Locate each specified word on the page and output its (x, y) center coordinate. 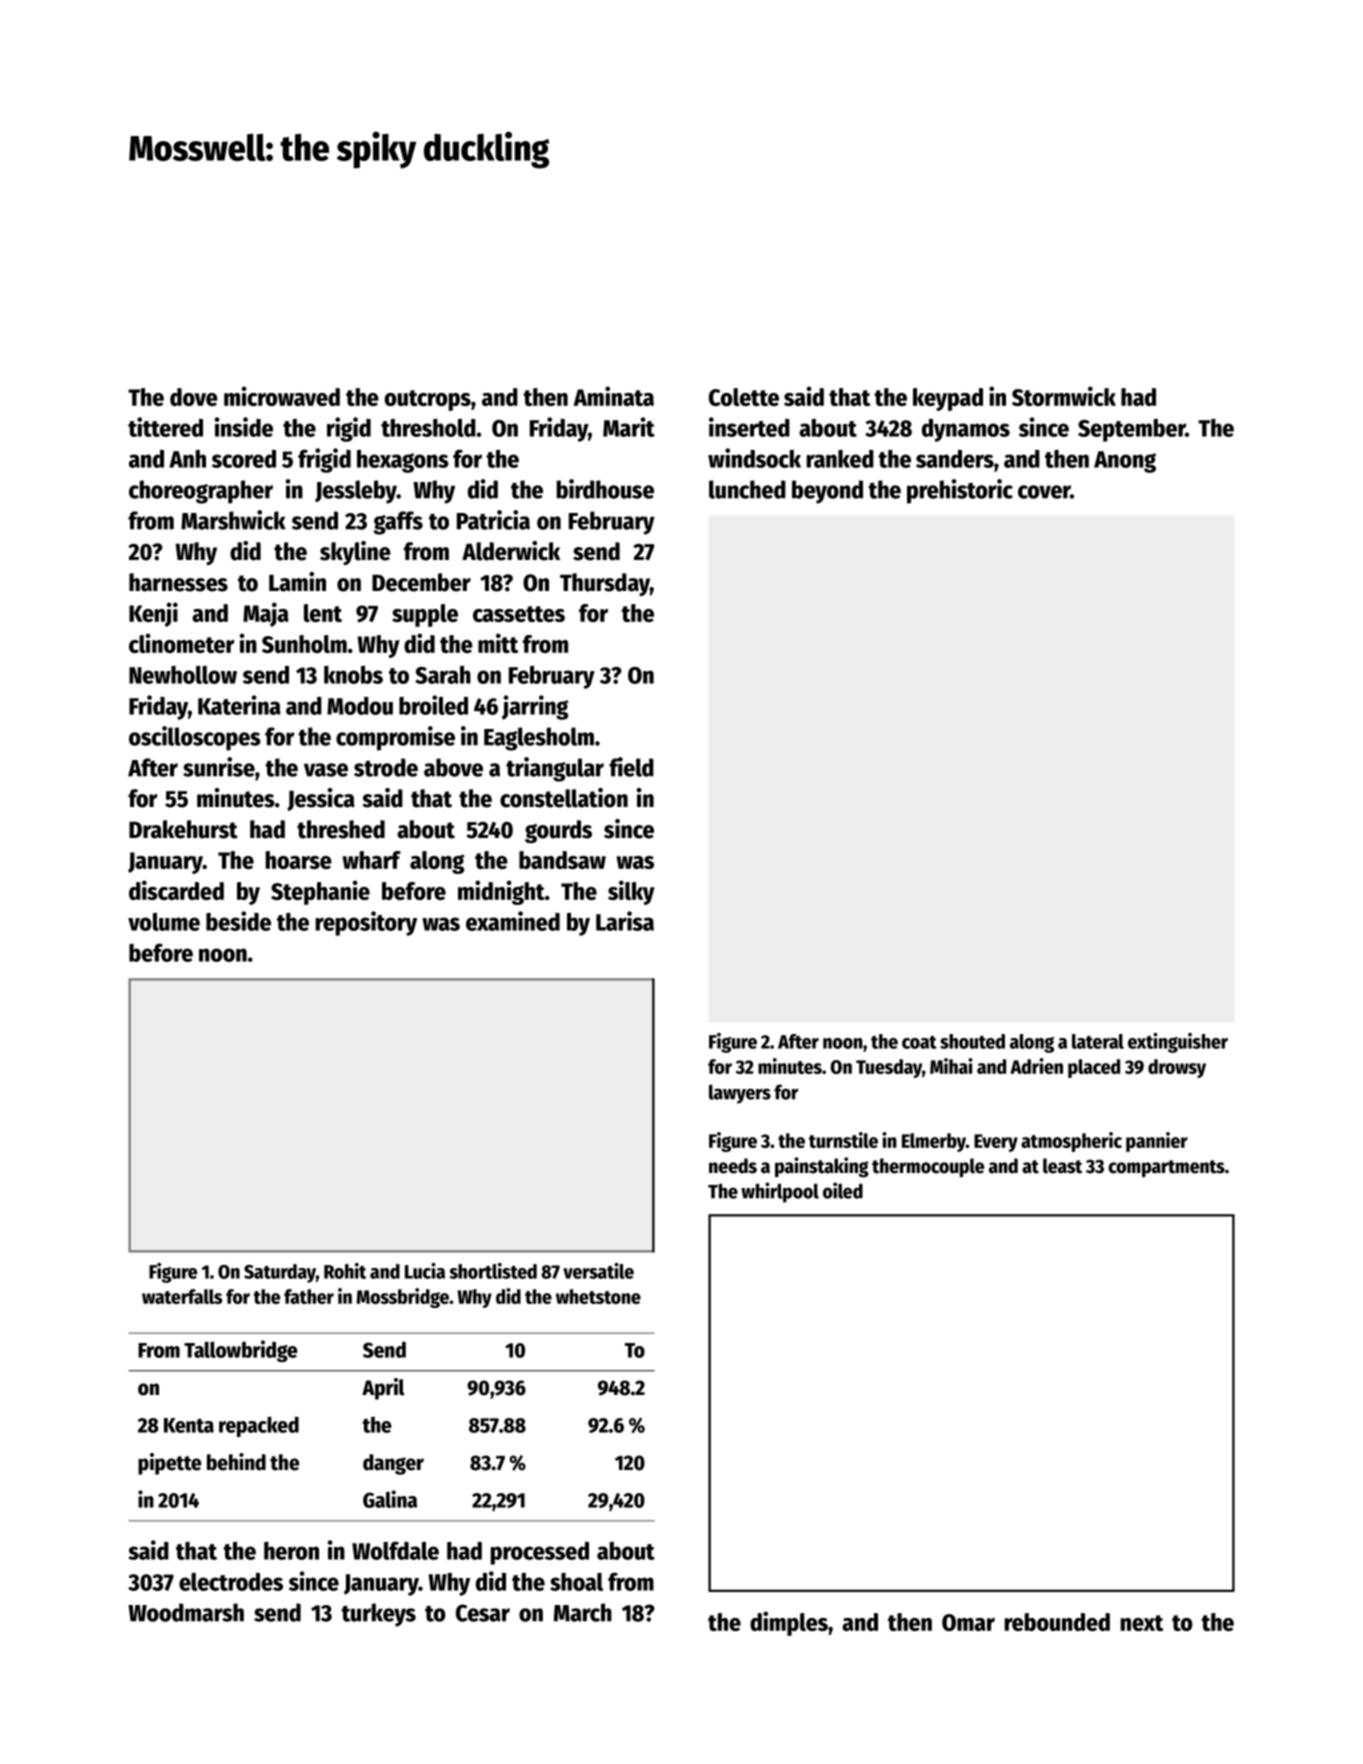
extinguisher (1178, 1043)
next (1142, 1623)
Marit (629, 427)
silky (631, 892)
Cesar (483, 1613)
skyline (355, 553)
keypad (948, 399)
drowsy (1177, 1068)
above (453, 767)
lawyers (740, 1094)
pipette (170, 1464)
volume (164, 922)
